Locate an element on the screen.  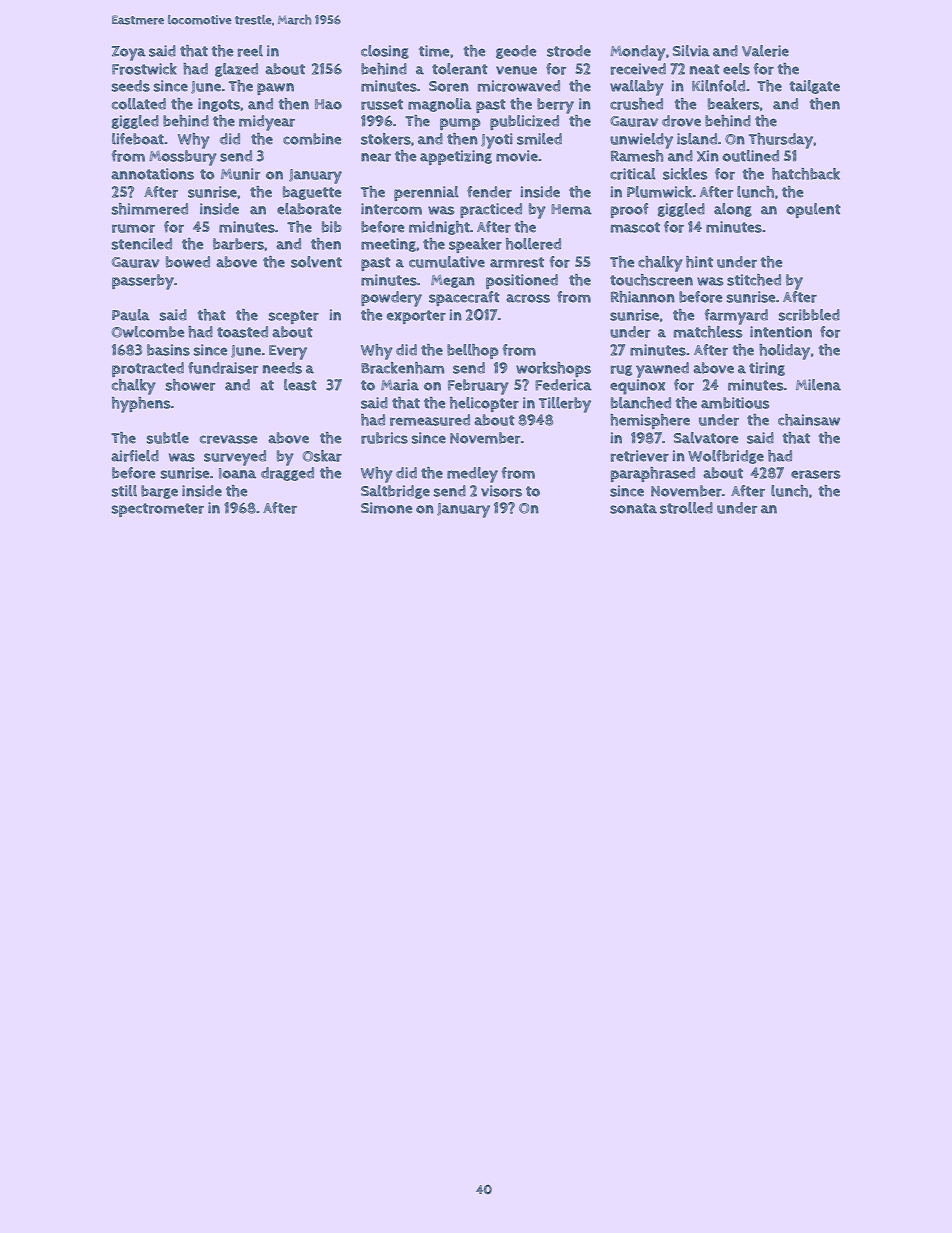
seeds is located at coordinates (131, 86).
